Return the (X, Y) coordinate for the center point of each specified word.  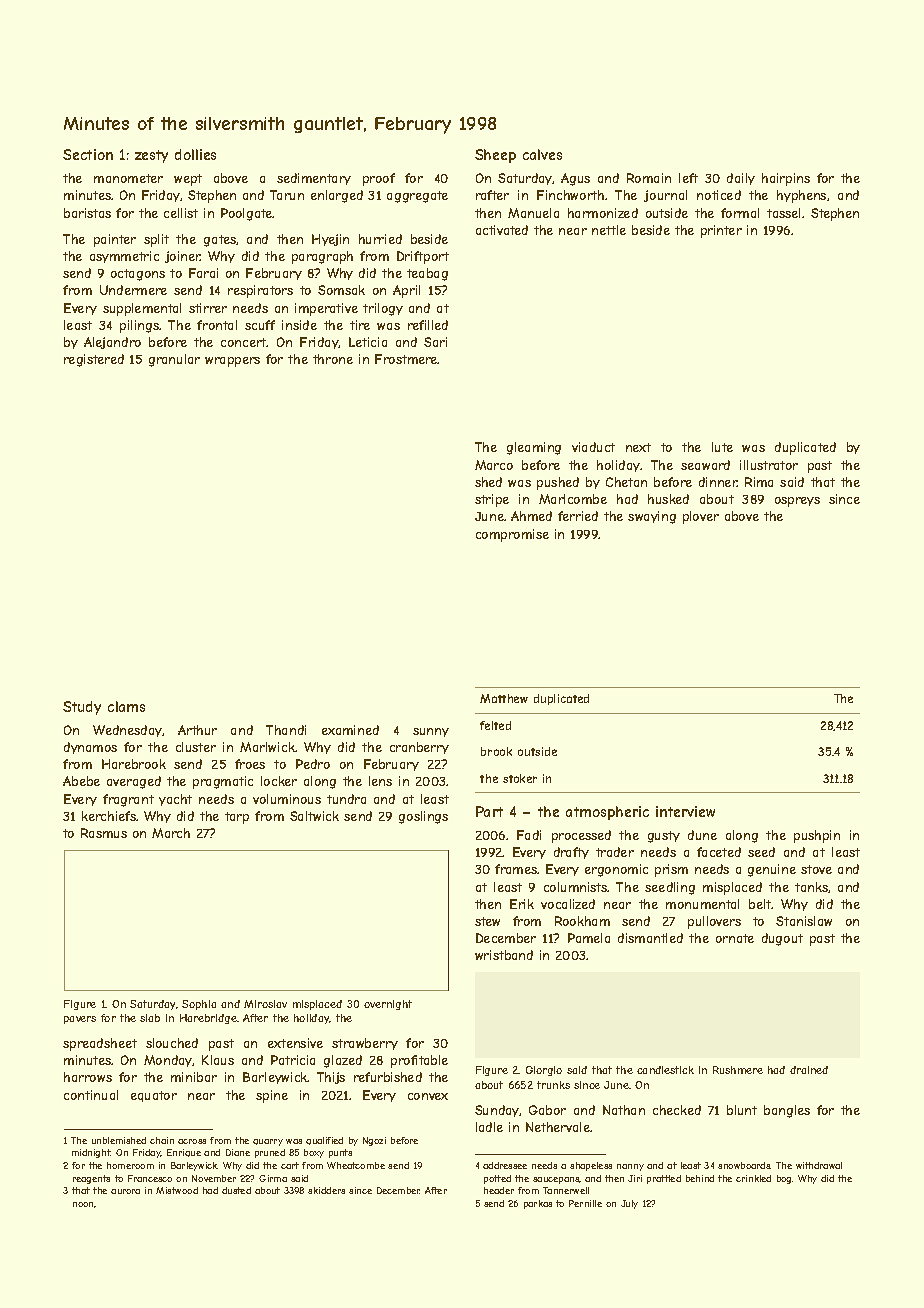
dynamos (90, 748)
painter (115, 240)
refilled (428, 325)
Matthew (504, 698)
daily (741, 179)
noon (83, 1204)
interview (685, 811)
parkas (538, 1204)
